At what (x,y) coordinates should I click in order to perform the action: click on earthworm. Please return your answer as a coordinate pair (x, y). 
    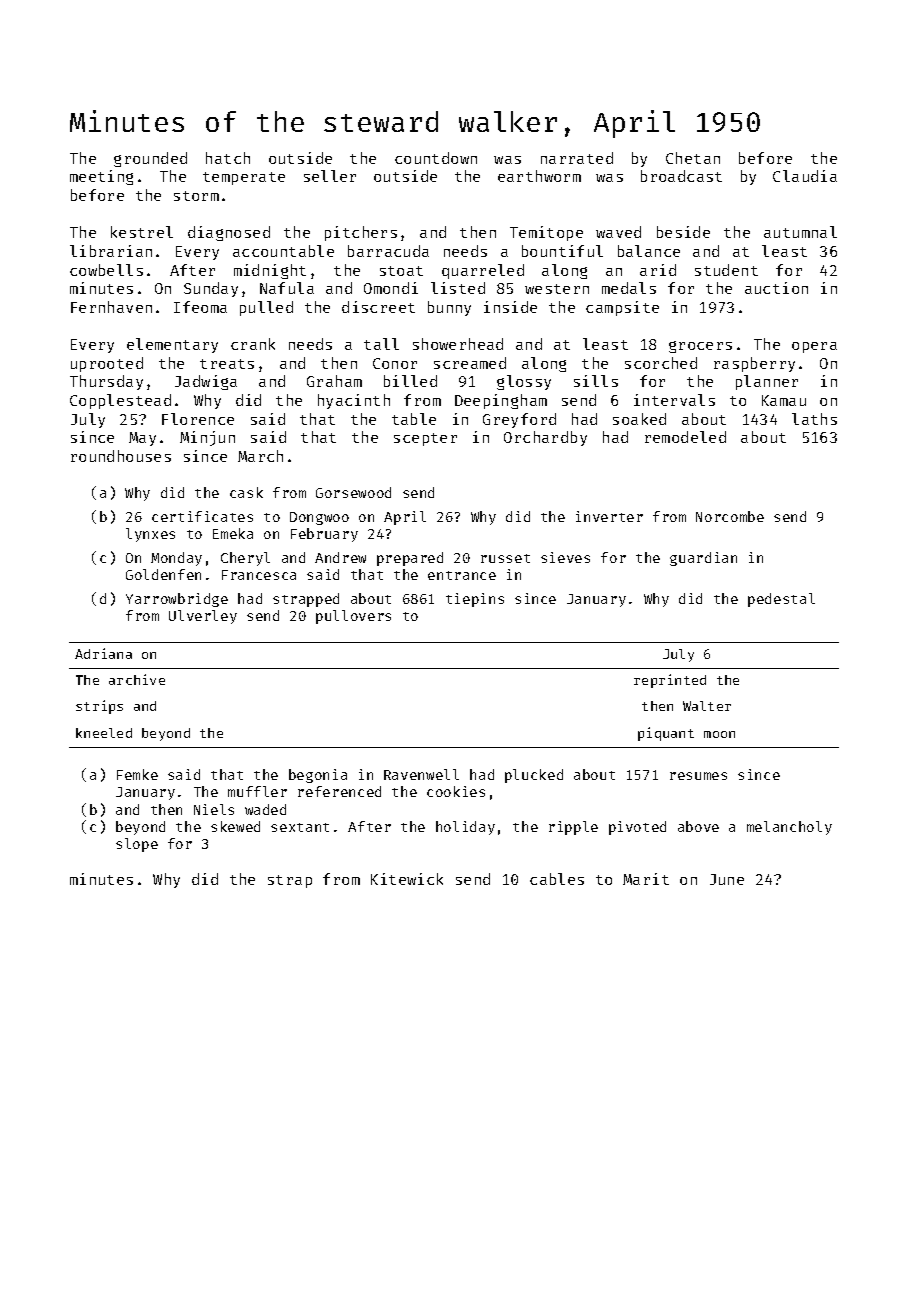
    Looking at the image, I should click on (539, 176).
